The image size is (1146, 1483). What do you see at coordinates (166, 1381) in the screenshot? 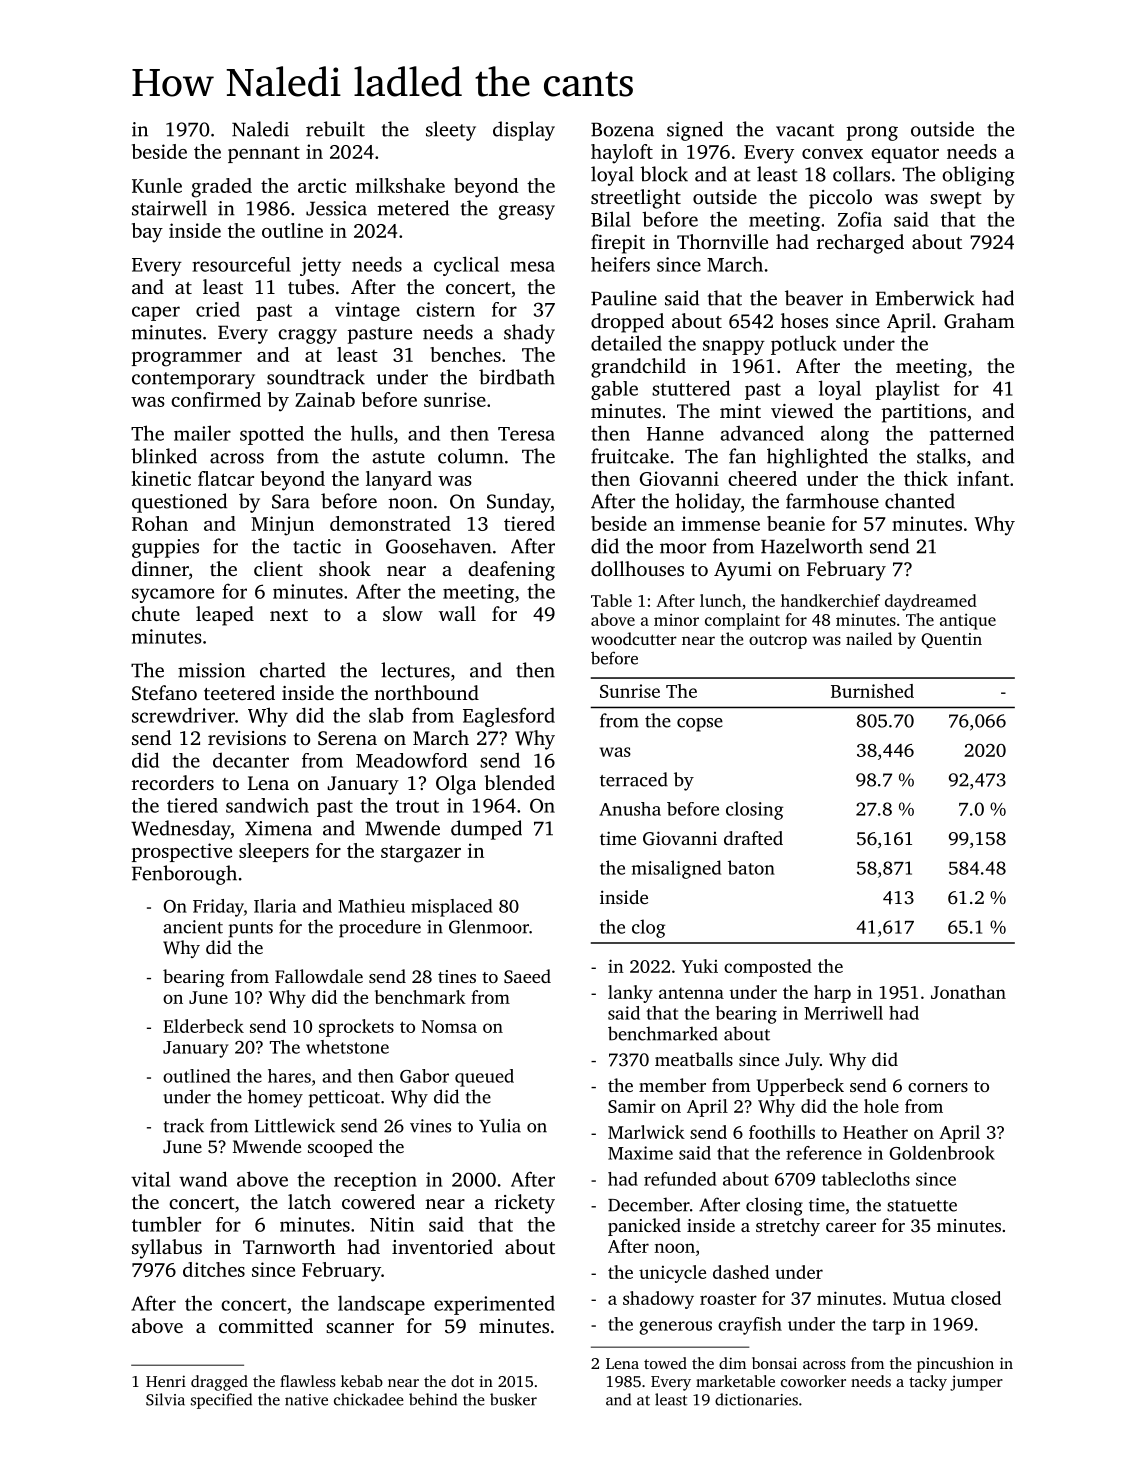
I see `Henri` at bounding box center [166, 1381].
